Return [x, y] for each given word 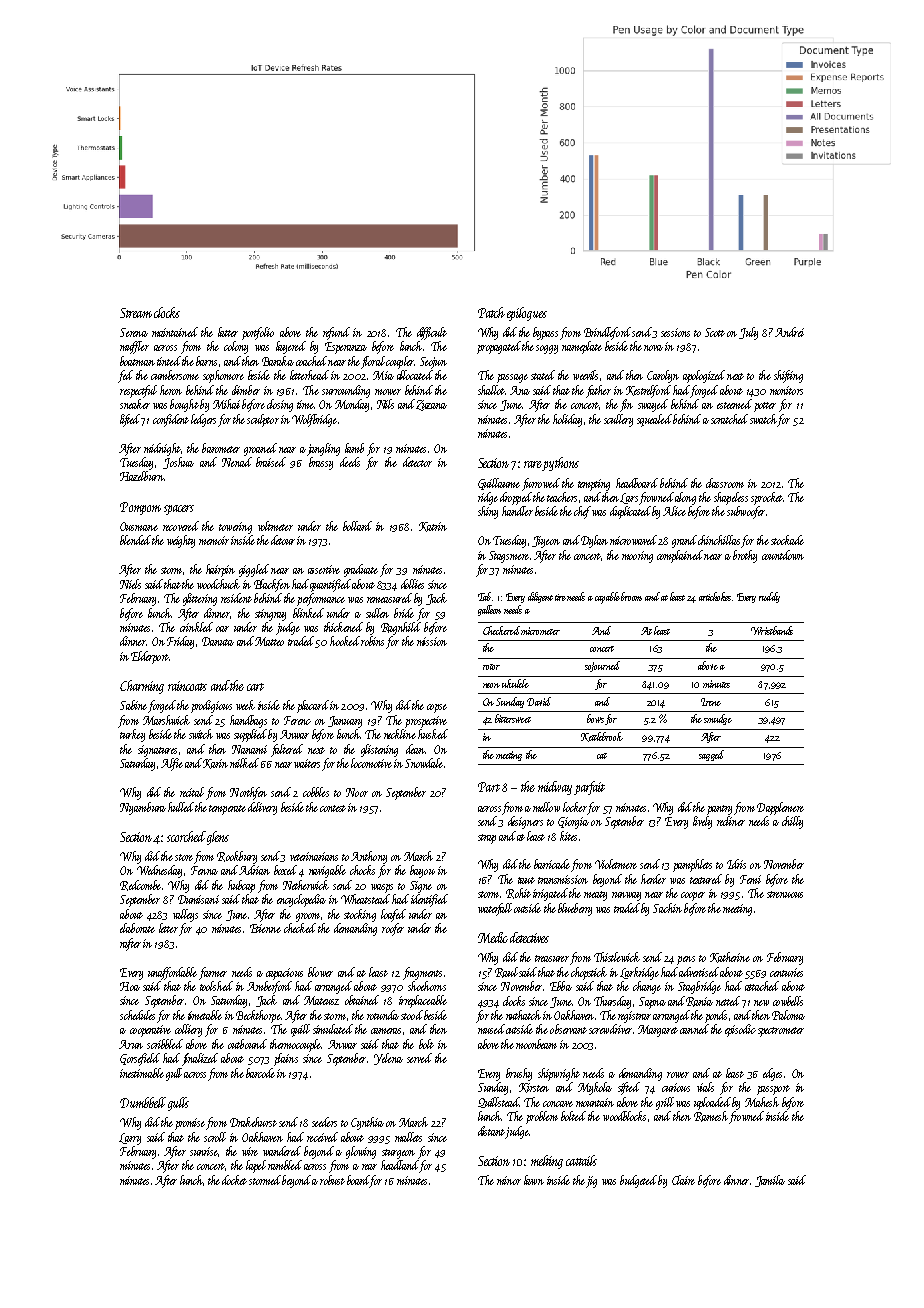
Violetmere [616, 864]
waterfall [495, 909]
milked [244, 763]
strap [487, 839]
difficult [432, 333]
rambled [285, 1165]
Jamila [770, 1181]
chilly [792, 822]
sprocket [767, 498]
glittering [200, 599]
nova [653, 348]
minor [509, 1180]
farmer [213, 973]
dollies [412, 584]
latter [228, 332]
